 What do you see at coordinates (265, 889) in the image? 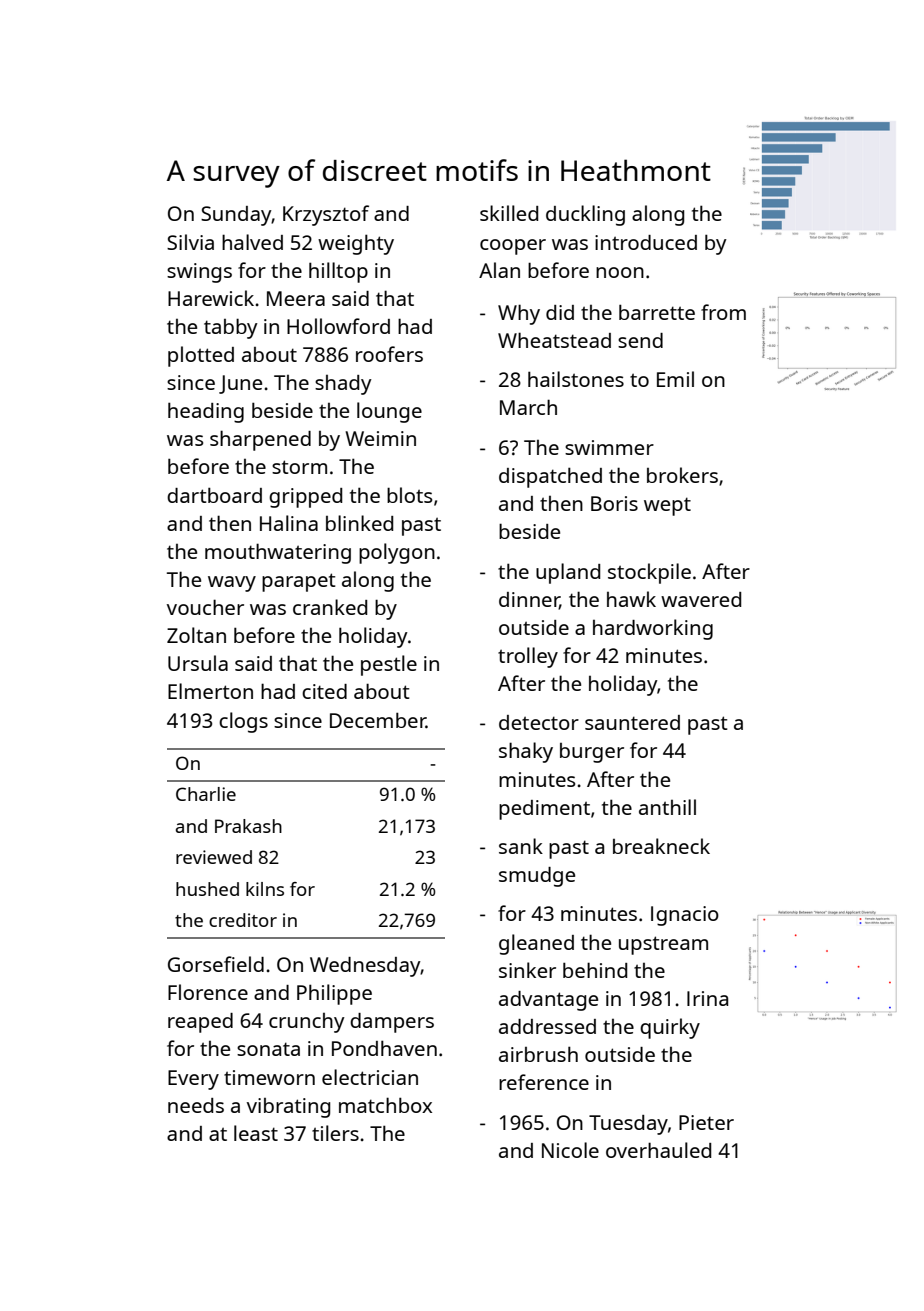
I see `kilns` at bounding box center [265, 889].
